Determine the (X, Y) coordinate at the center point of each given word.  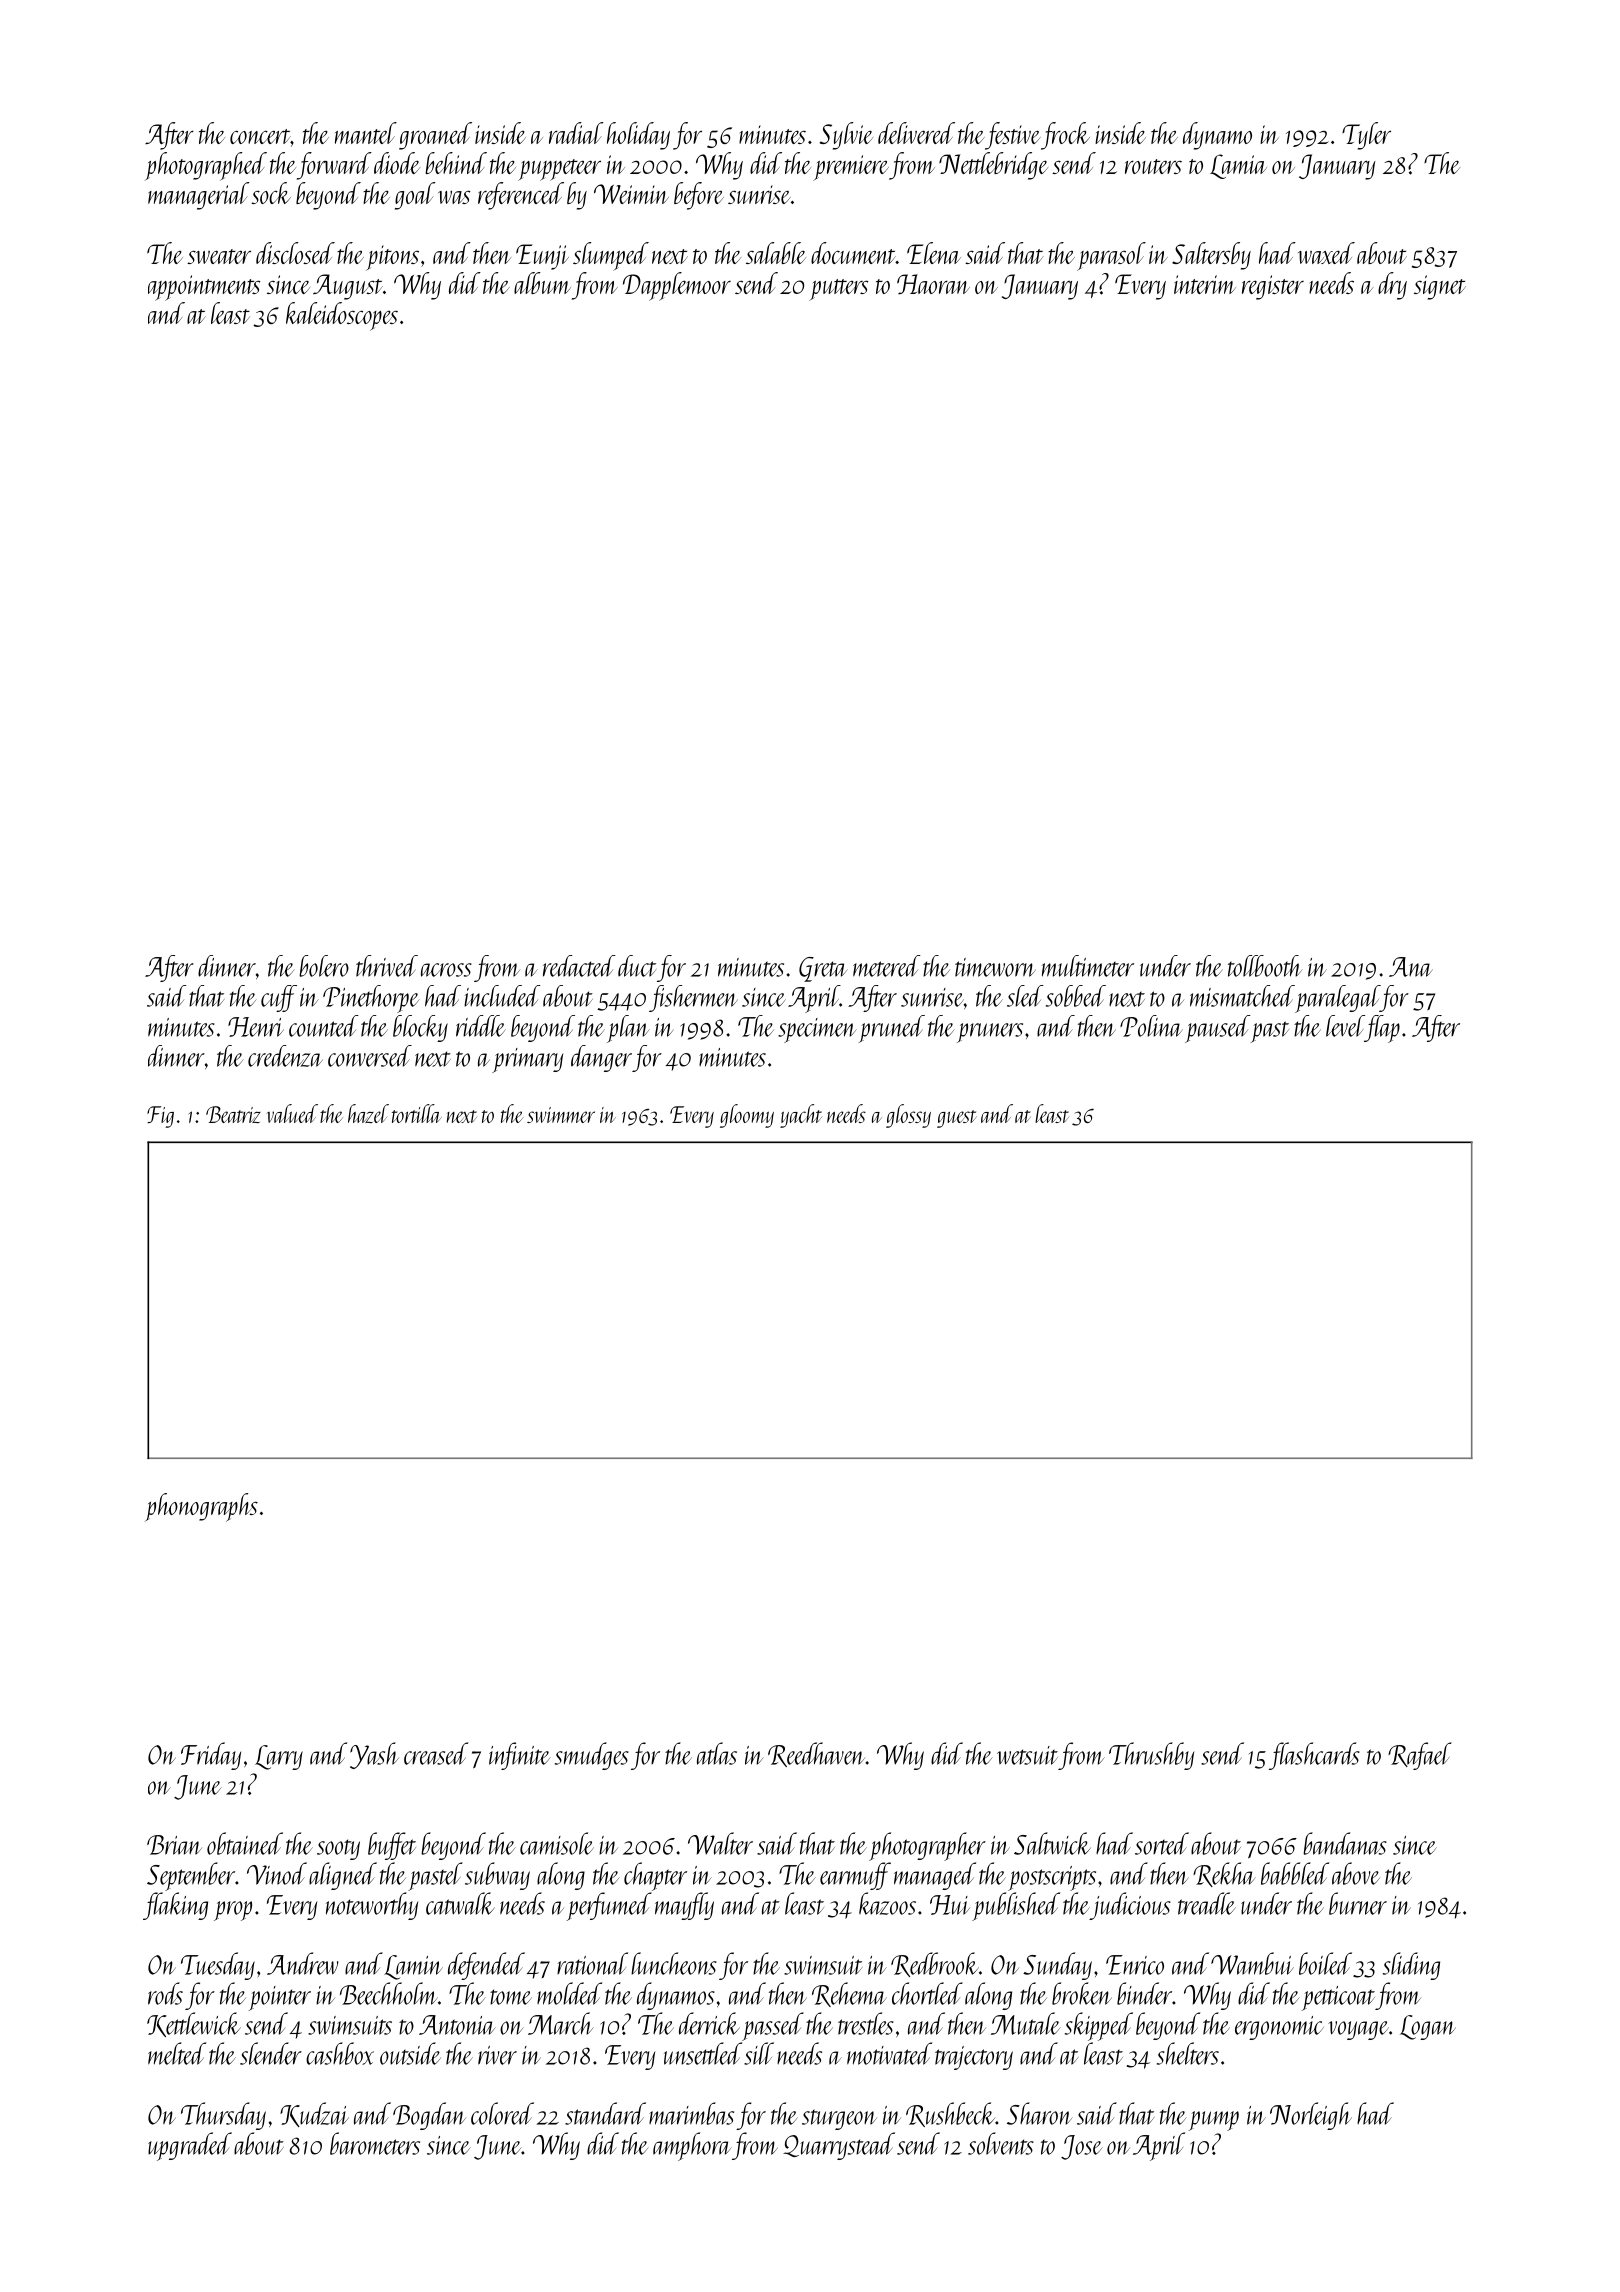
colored (502, 2113)
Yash (374, 1755)
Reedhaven (816, 1754)
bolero (324, 966)
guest (957, 1119)
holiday (638, 136)
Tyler (1366, 136)
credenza (285, 1056)
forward (334, 166)
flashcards (1314, 1756)
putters (838, 290)
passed (773, 2026)
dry (1392, 286)
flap (1382, 1029)
